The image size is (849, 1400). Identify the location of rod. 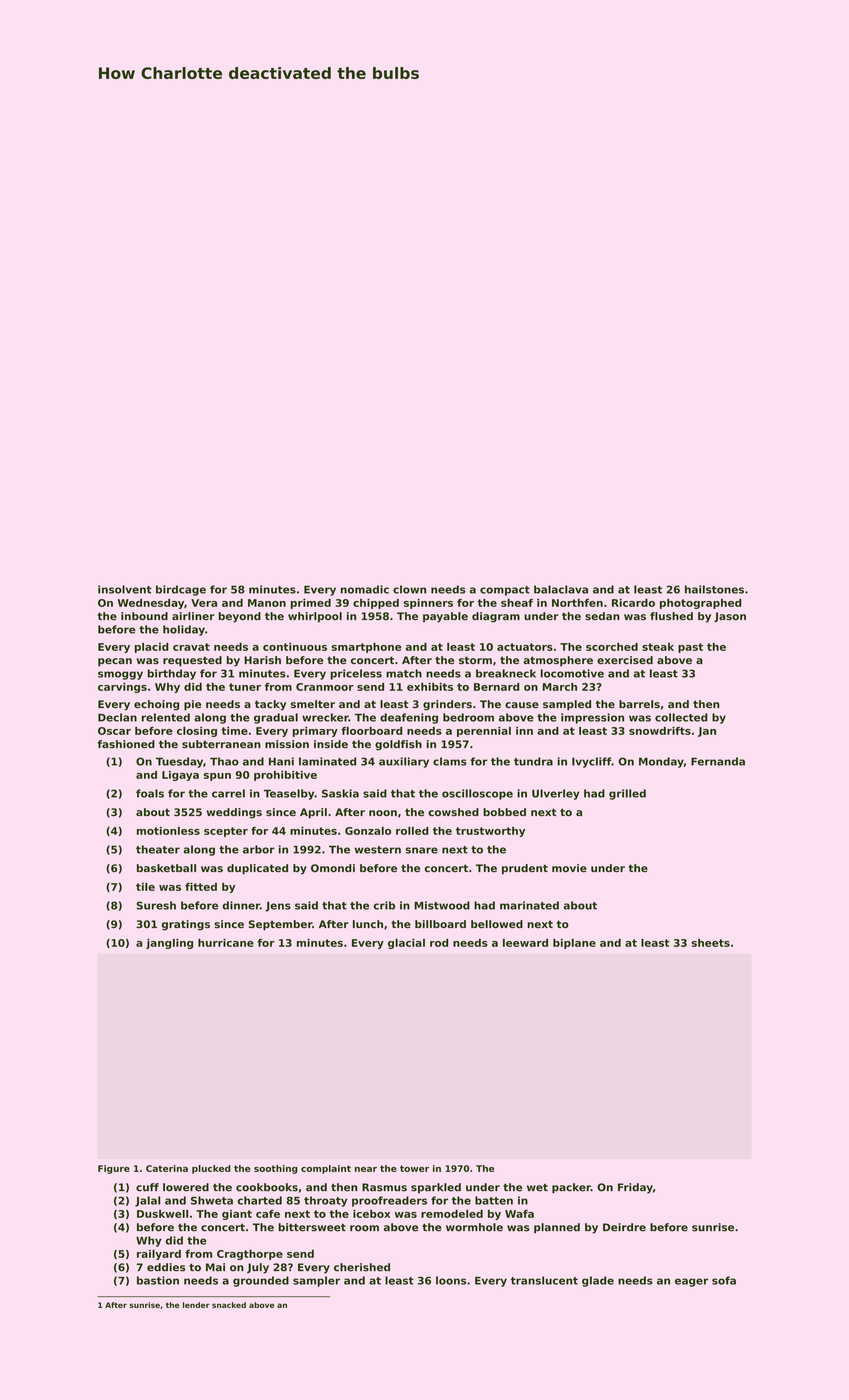
(439, 943).
